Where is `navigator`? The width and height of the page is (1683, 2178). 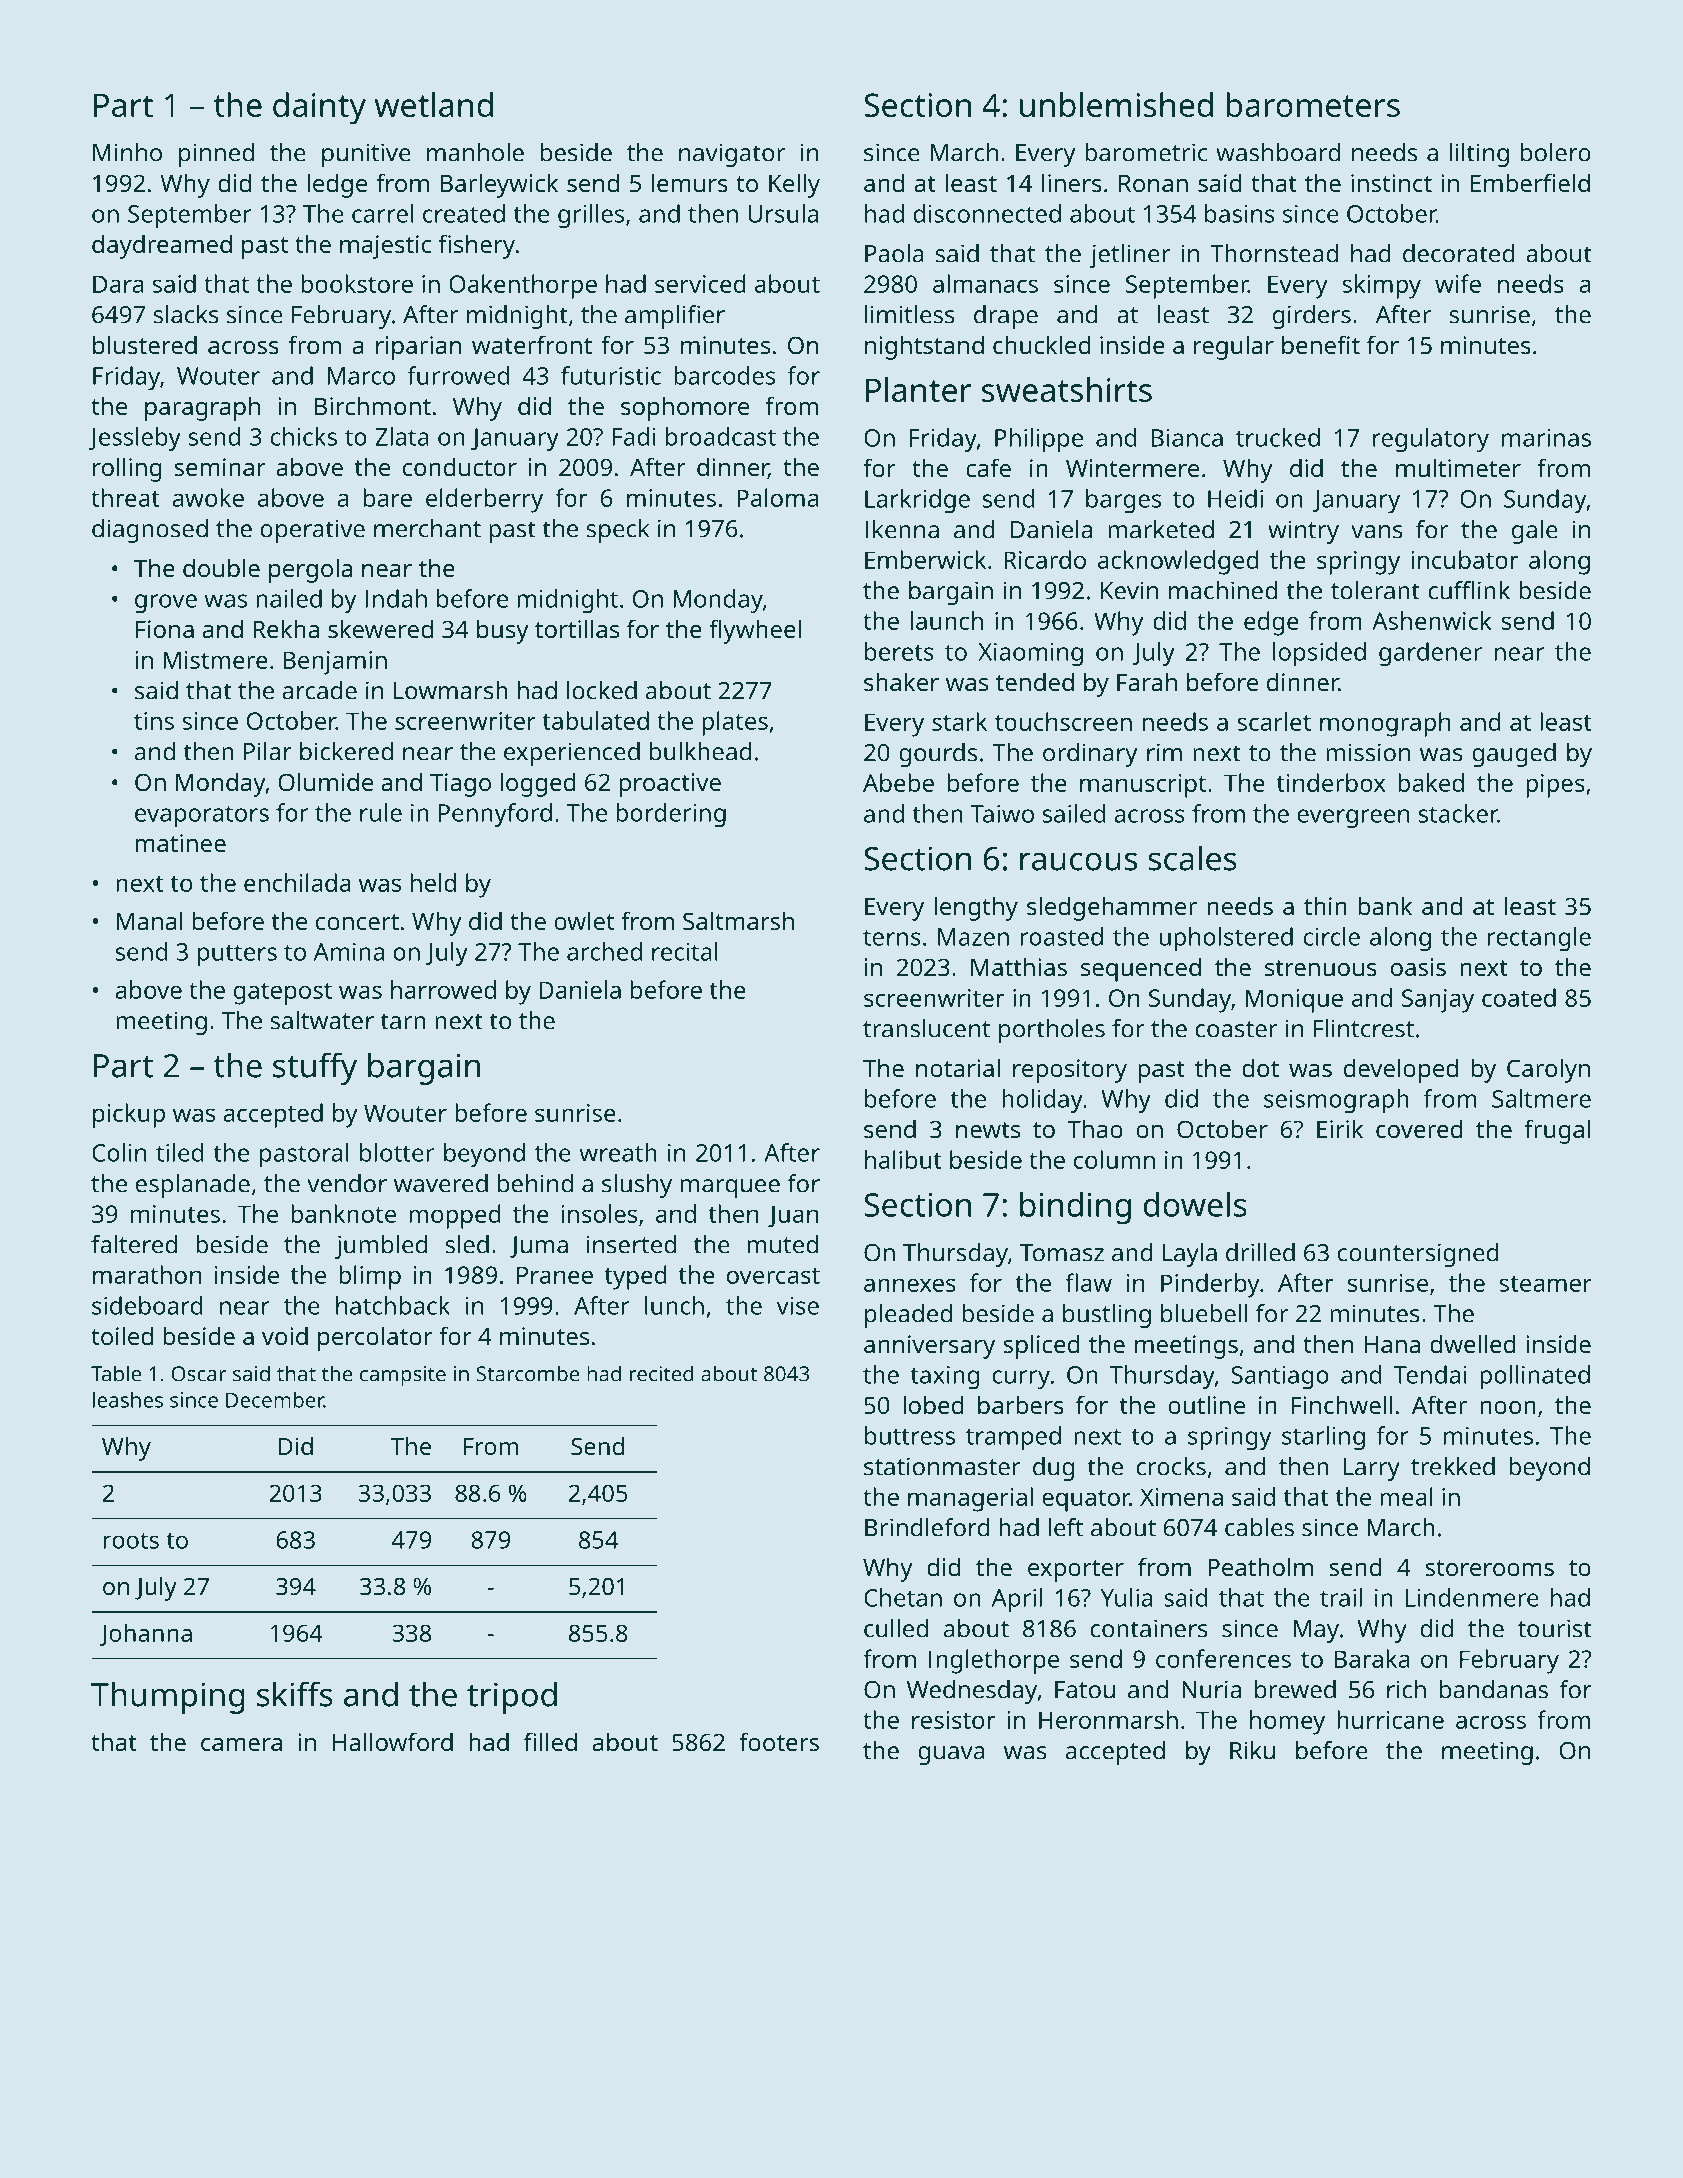 navigator is located at coordinates (732, 155).
